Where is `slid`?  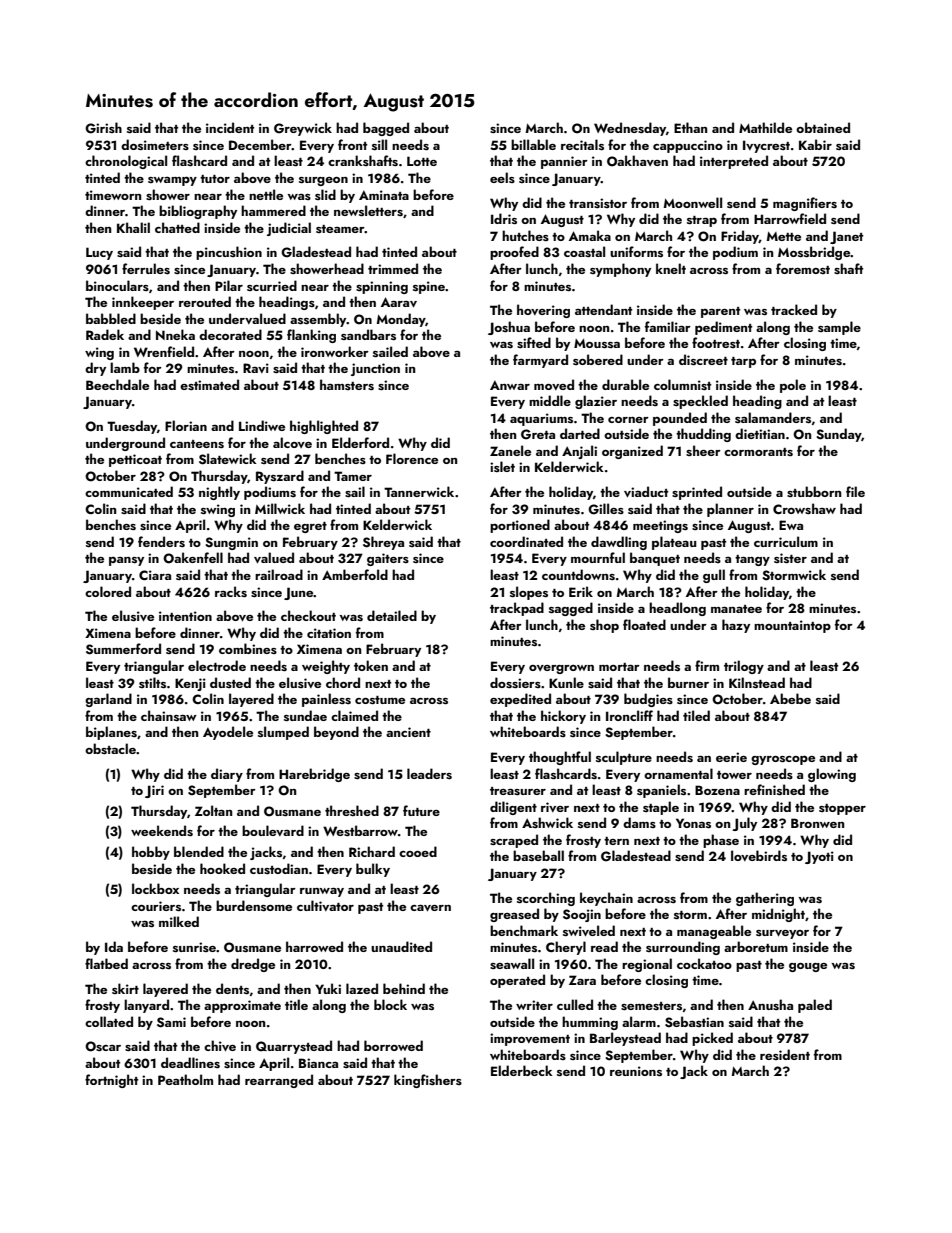 slid is located at coordinates (325, 194).
